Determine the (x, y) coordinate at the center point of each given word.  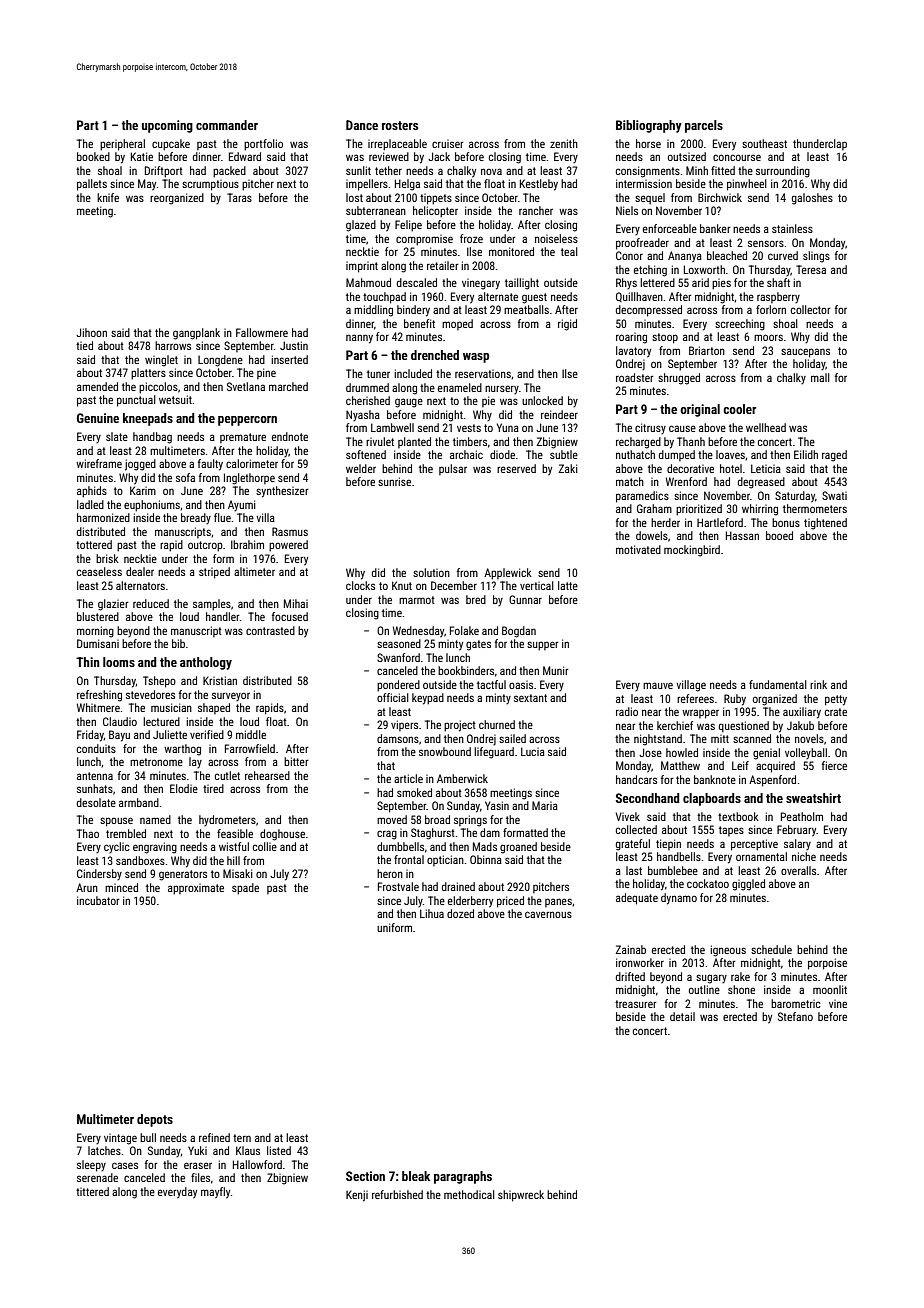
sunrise (394, 481)
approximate (196, 889)
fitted (723, 170)
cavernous (548, 914)
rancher (536, 210)
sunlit (358, 170)
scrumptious (210, 185)
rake (740, 976)
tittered (92, 1191)
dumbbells (400, 846)
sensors (766, 243)
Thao (88, 833)
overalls (798, 870)
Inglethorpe (249, 479)
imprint (362, 267)
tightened (825, 524)
